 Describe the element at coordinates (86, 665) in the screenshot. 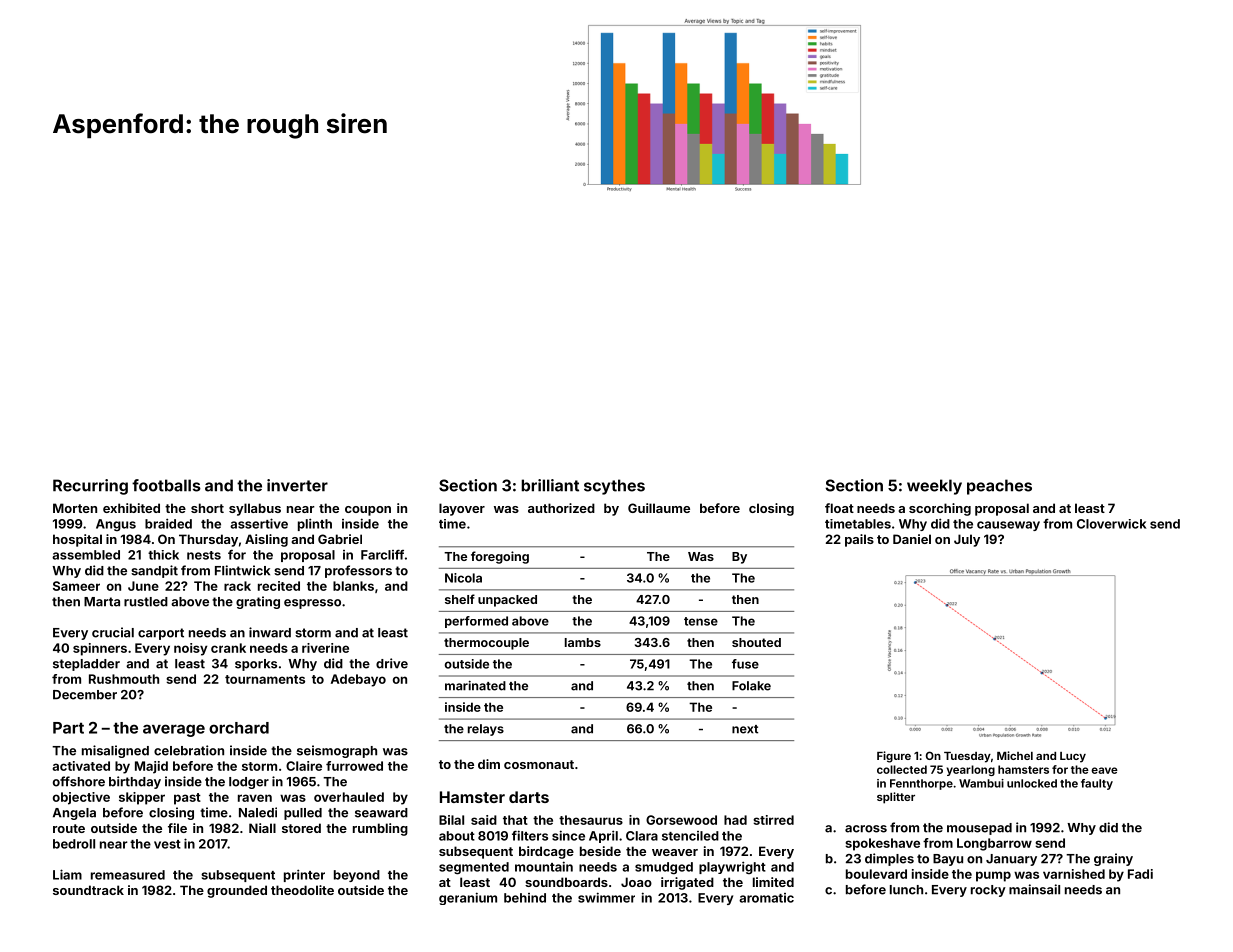

I see `stepladder` at that location.
